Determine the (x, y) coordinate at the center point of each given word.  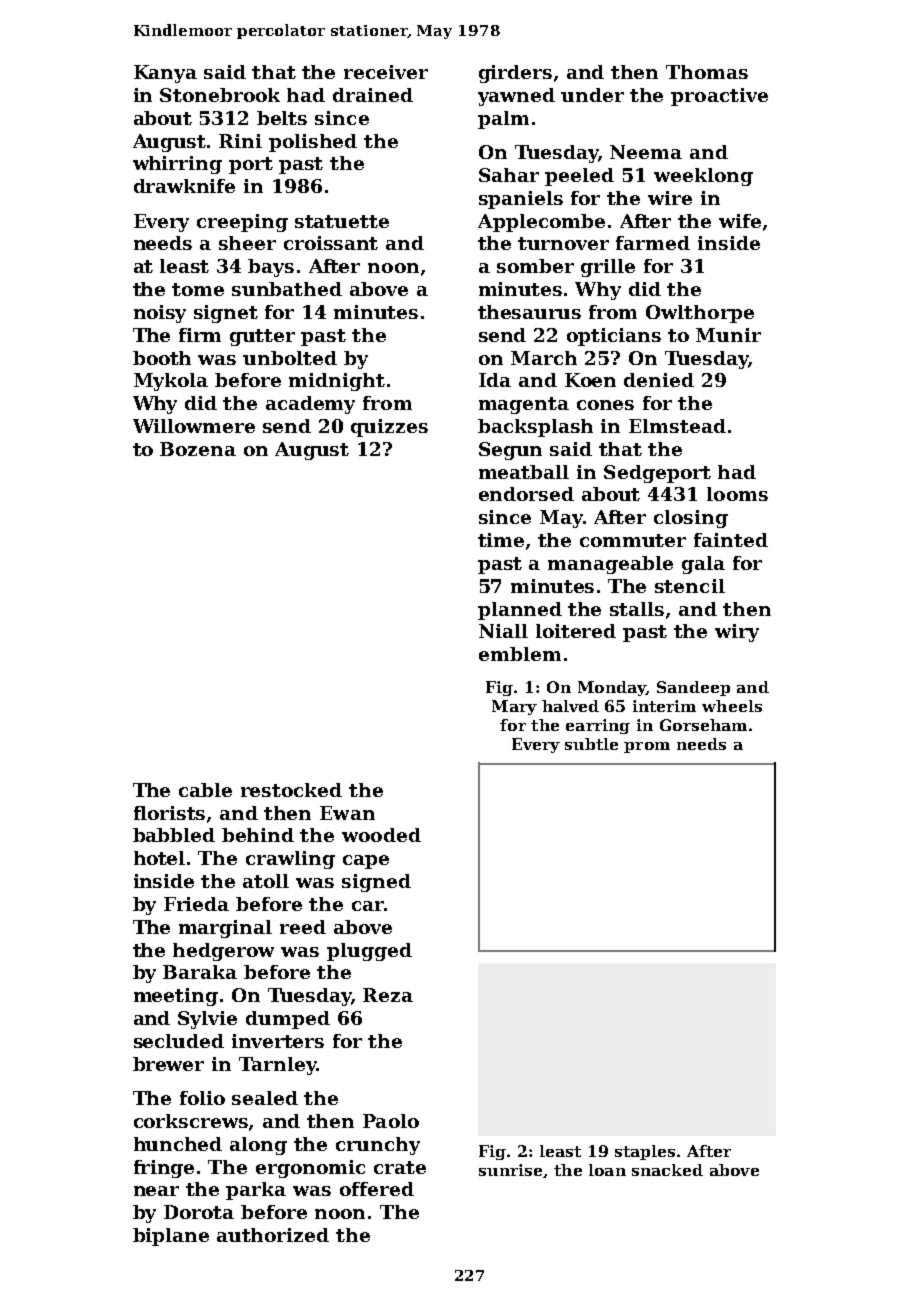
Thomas (707, 72)
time (501, 540)
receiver (386, 72)
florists (169, 813)
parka (256, 1191)
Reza (388, 995)
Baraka (200, 972)
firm (200, 335)
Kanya (165, 74)
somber (535, 266)
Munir (728, 335)
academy (310, 405)
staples (645, 1152)
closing (691, 519)
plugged (369, 952)
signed (376, 883)
